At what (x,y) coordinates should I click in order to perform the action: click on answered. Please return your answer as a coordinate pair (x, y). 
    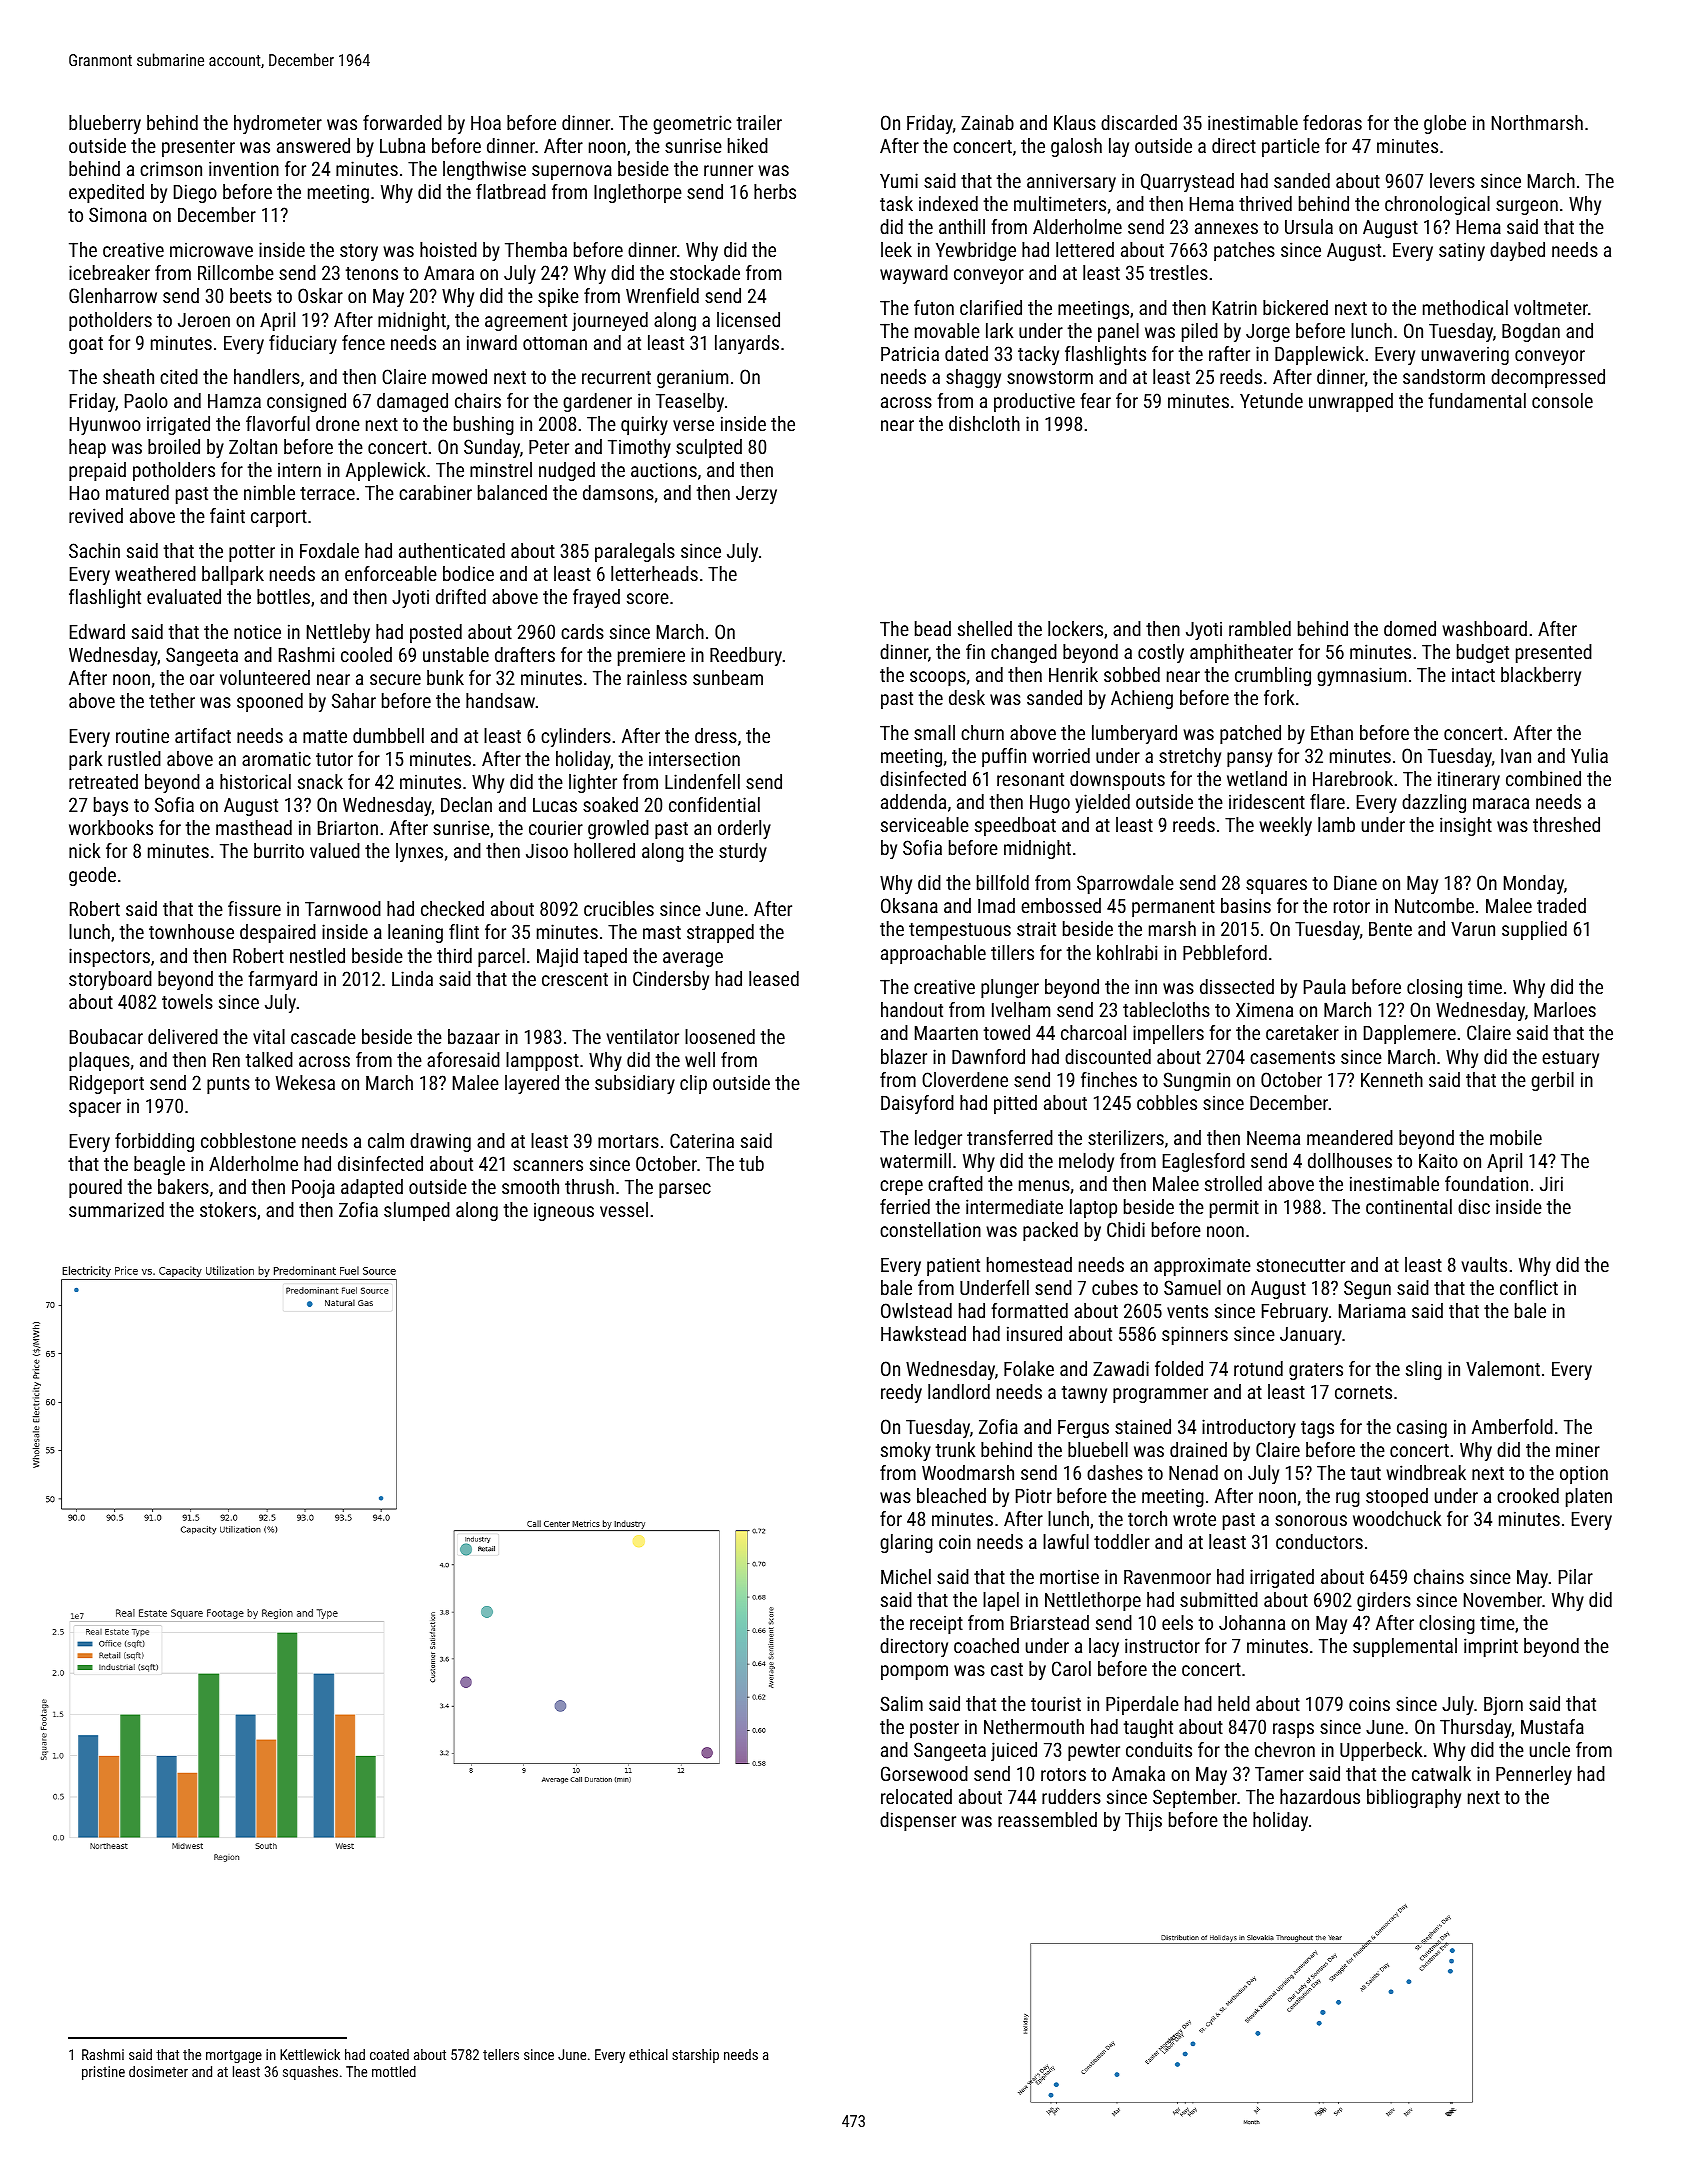
    Looking at the image, I should click on (313, 145).
